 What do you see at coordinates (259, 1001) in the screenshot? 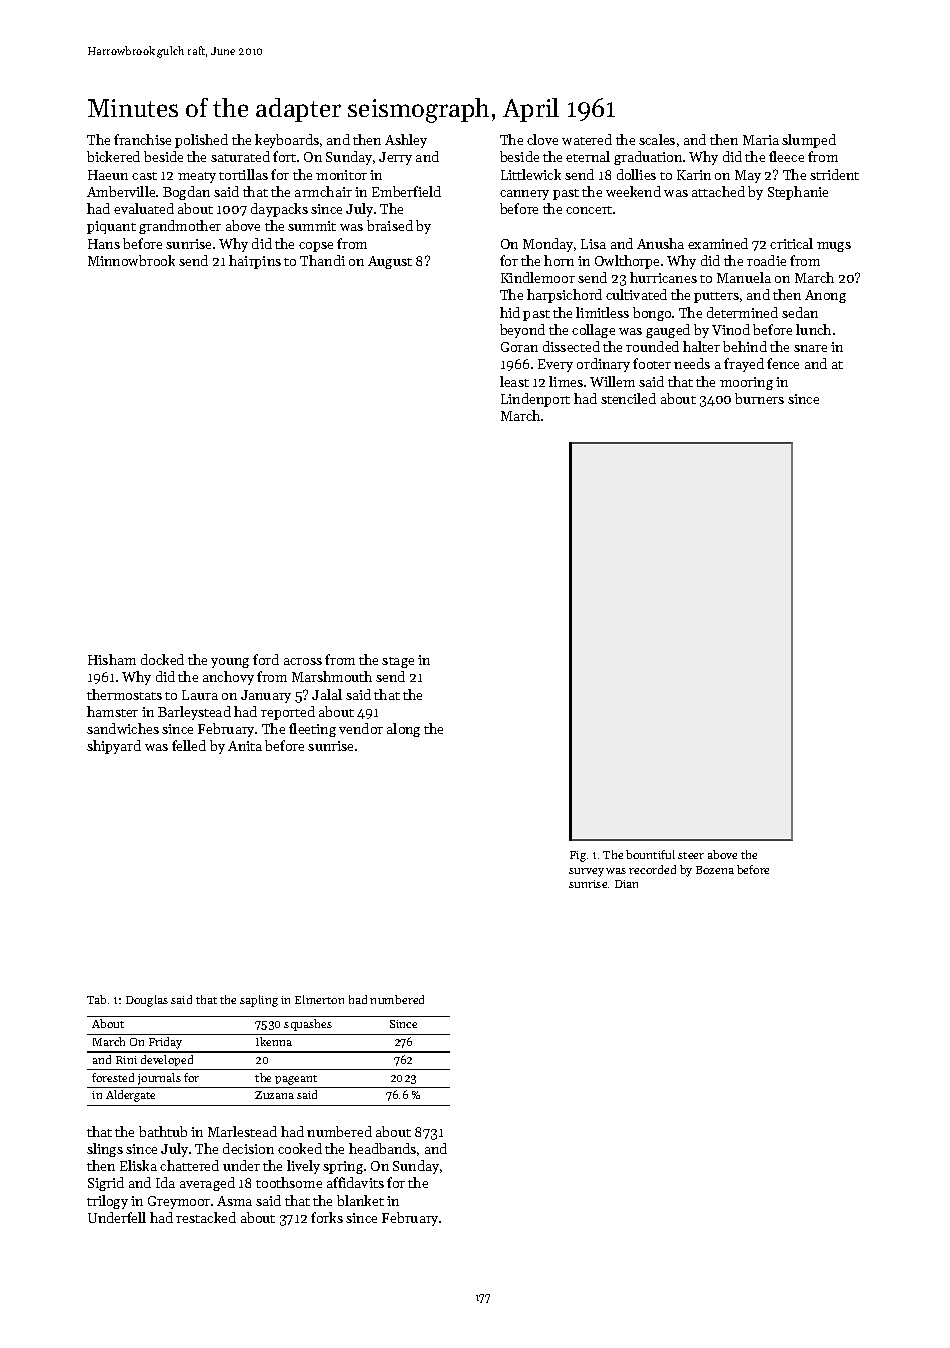
I see `sapling` at bounding box center [259, 1001].
